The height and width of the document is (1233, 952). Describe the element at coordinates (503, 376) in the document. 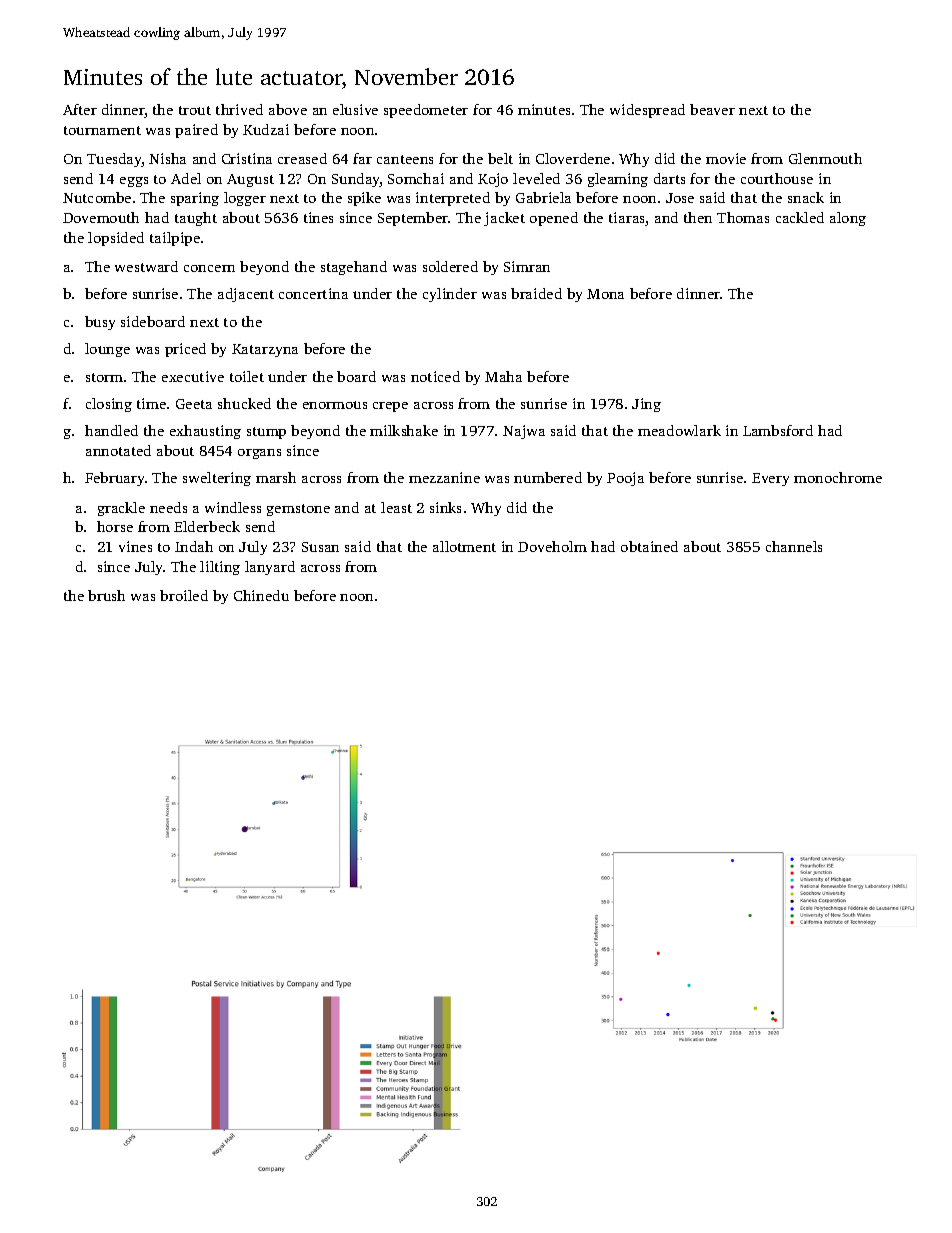

I see `Maha` at that location.
